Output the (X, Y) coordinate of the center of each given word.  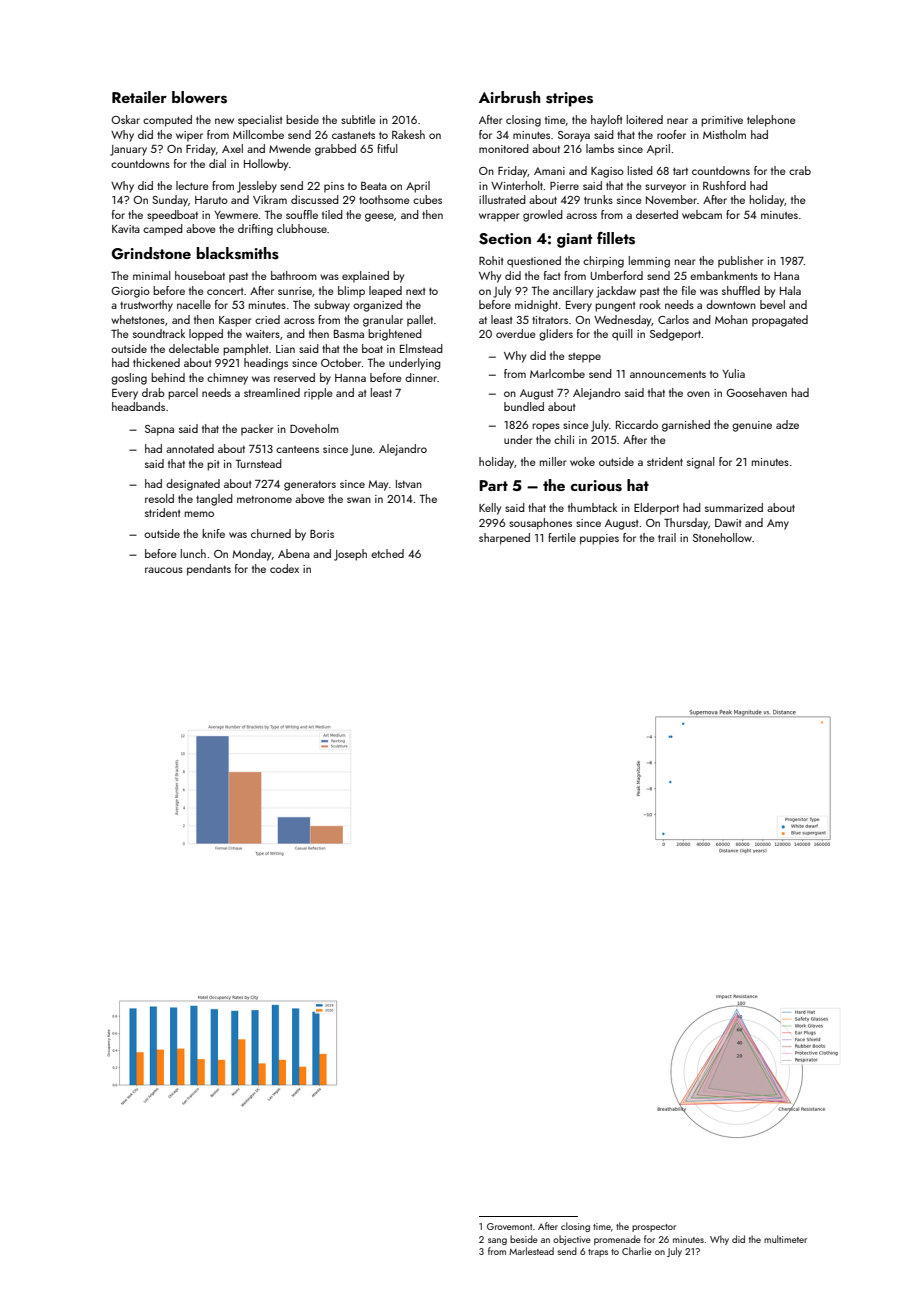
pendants (209, 570)
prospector (654, 1228)
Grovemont (509, 1226)
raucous (164, 570)
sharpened (504, 539)
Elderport (656, 509)
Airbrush (510, 97)
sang (497, 1241)
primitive (722, 121)
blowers (199, 97)
